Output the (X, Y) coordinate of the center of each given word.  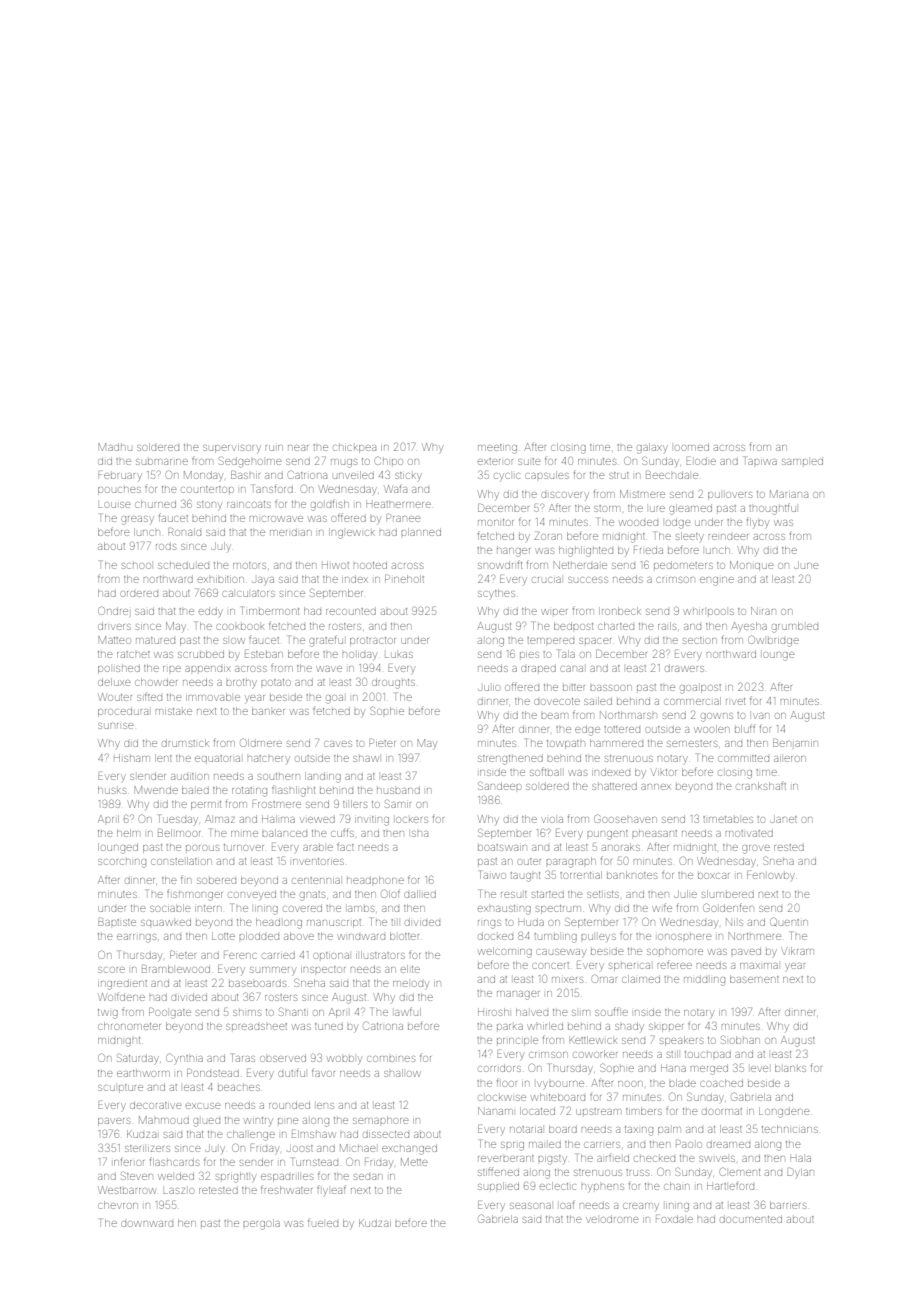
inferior (129, 1161)
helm (128, 833)
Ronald (184, 532)
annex (656, 787)
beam (554, 716)
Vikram (797, 951)
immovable (213, 697)
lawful (408, 1011)
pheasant (654, 833)
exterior (495, 461)
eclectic (558, 1186)
